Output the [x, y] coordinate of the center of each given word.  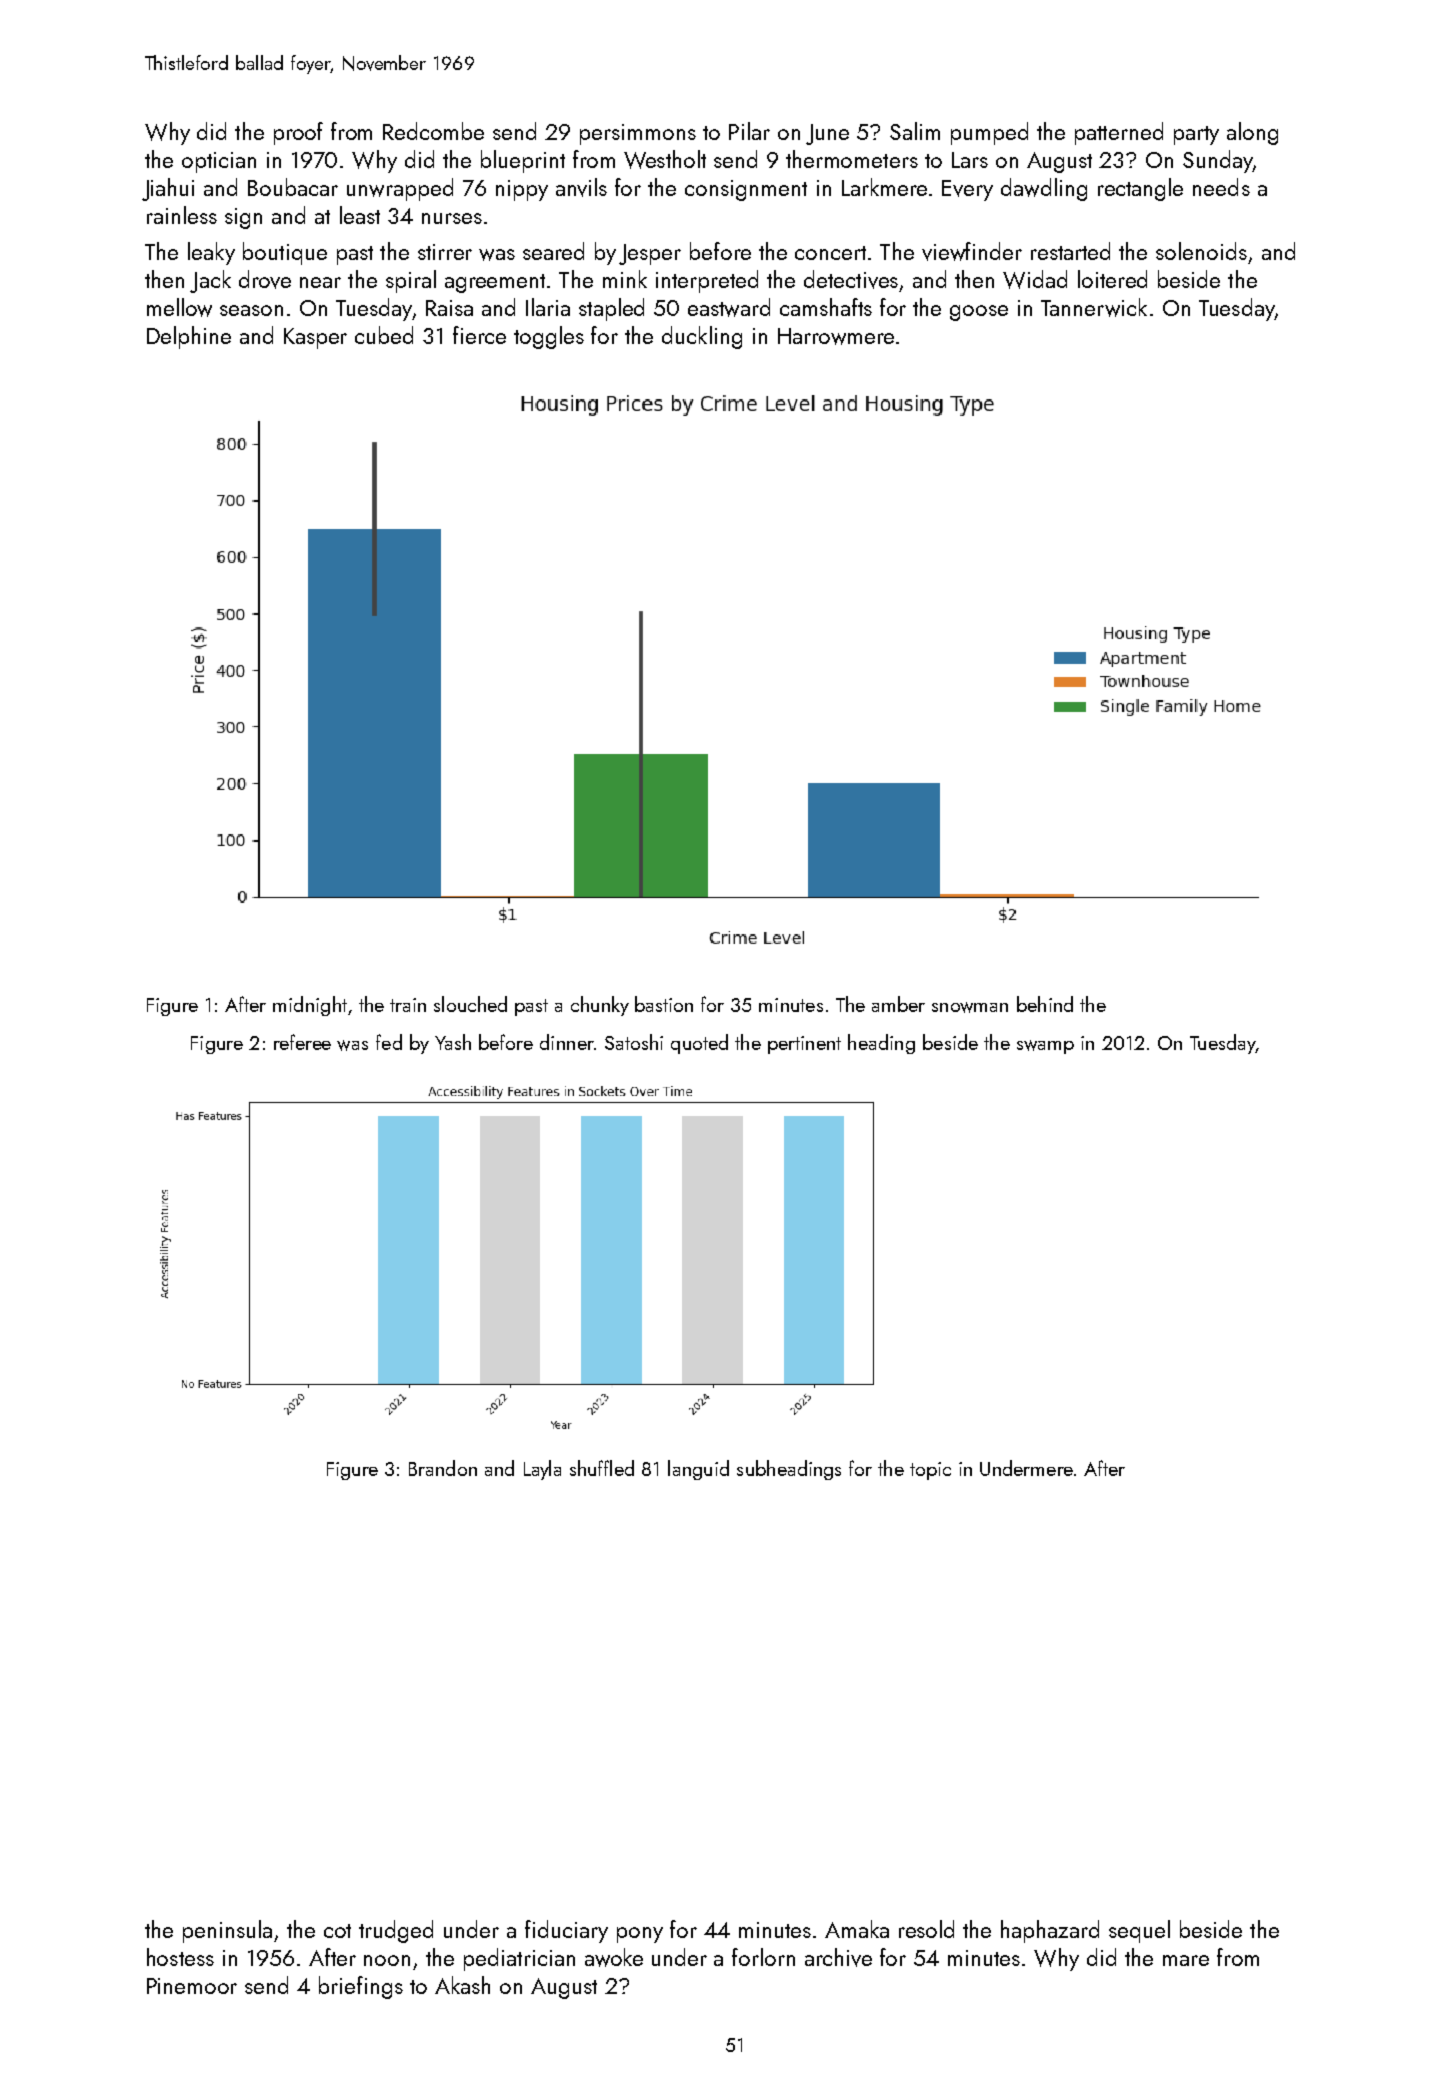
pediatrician [519, 1959]
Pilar [749, 131]
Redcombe [433, 131]
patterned [1119, 133]
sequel [1139, 1931]
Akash [462, 1985]
